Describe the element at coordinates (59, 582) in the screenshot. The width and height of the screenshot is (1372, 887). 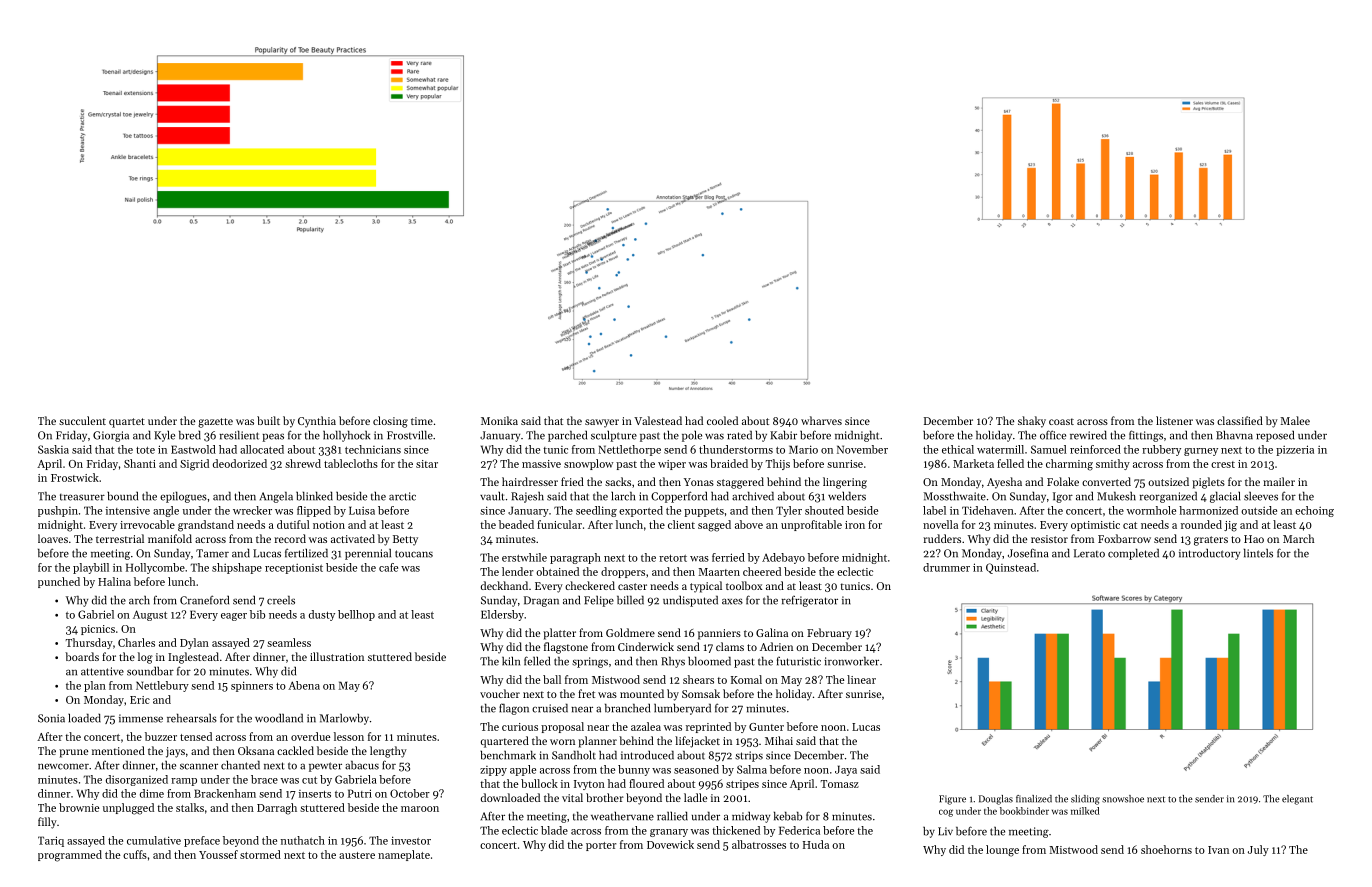
I see `punched` at that location.
